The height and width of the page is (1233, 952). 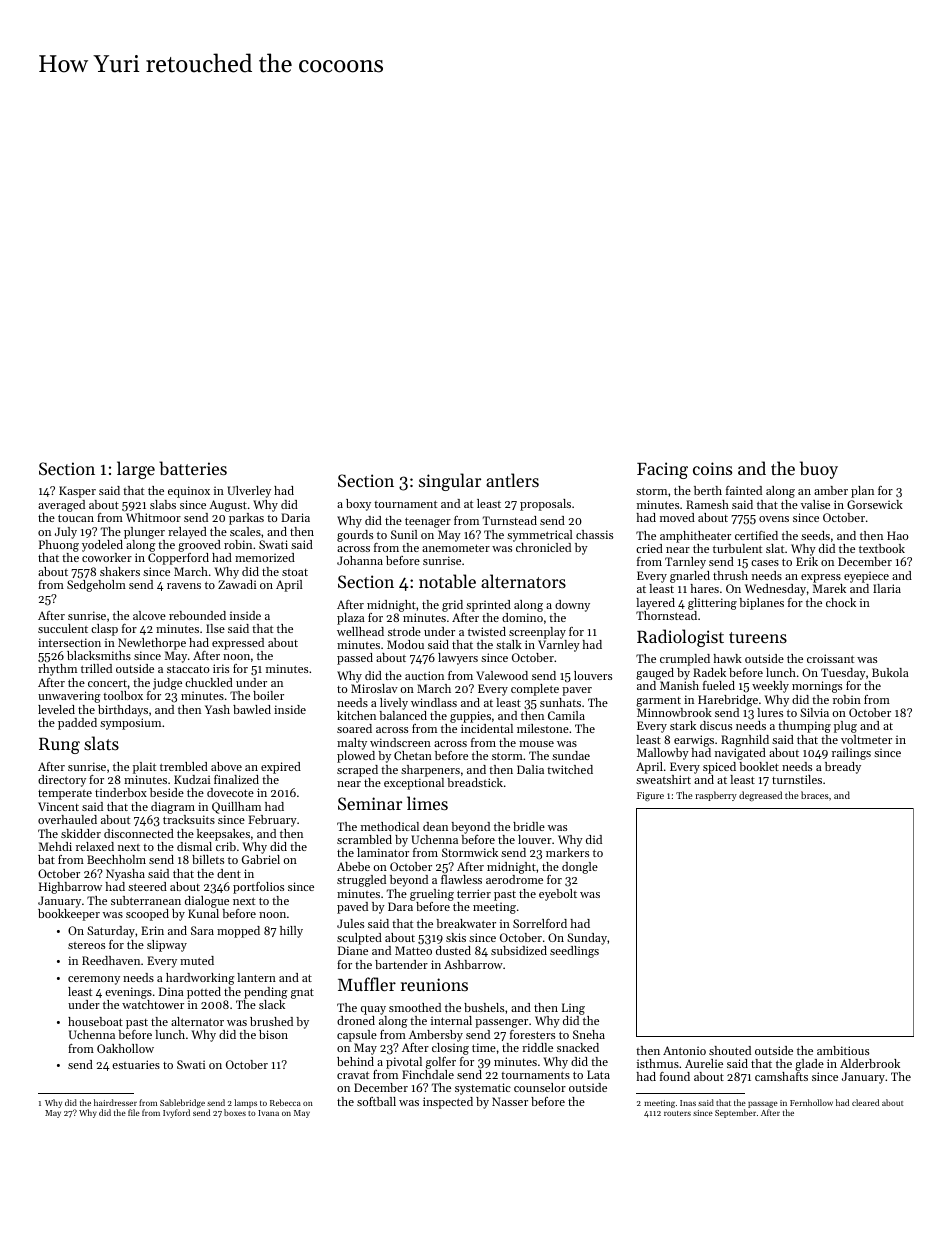 I want to click on relayed, so click(x=187, y=533).
